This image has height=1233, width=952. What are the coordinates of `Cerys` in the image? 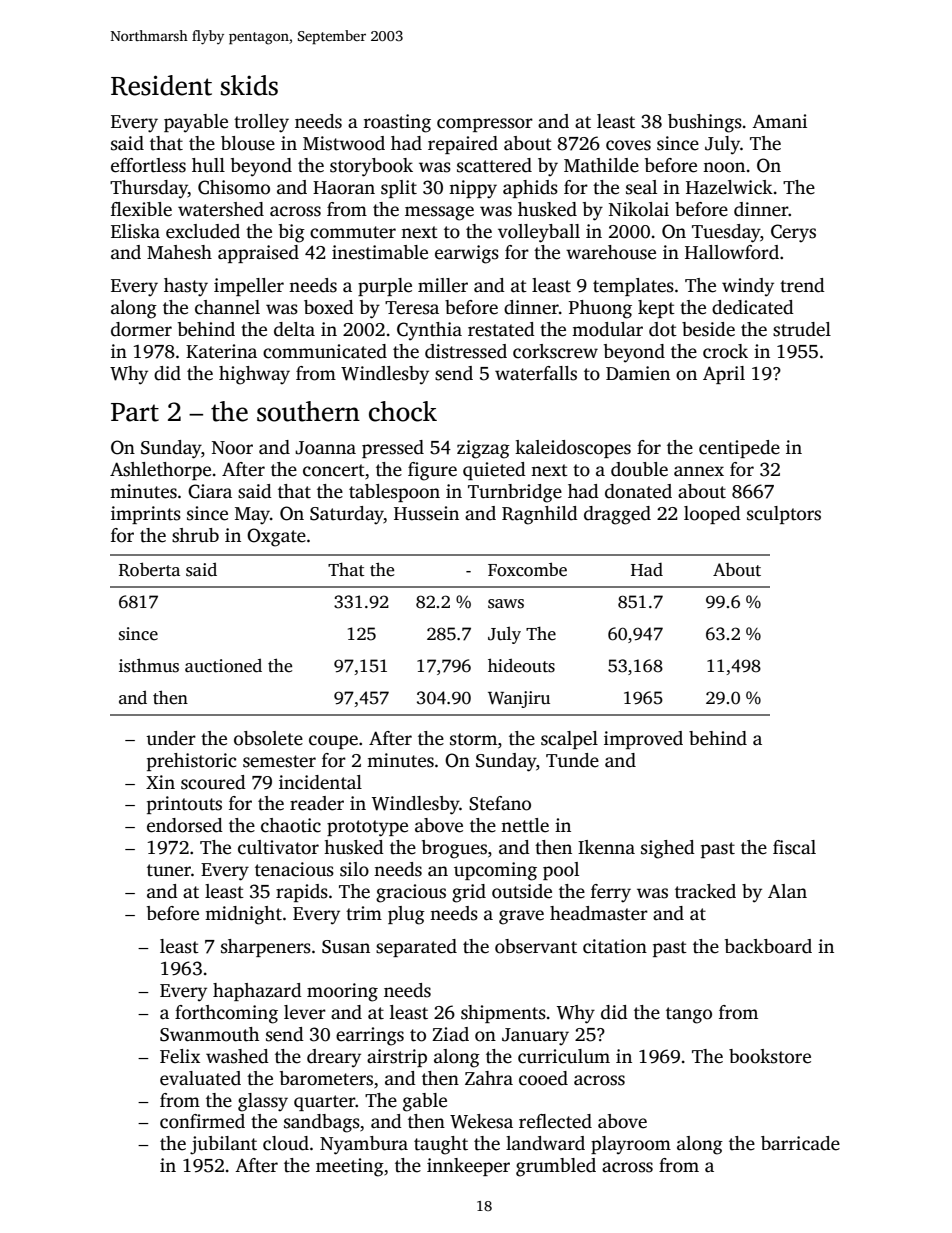 It's located at (793, 233).
